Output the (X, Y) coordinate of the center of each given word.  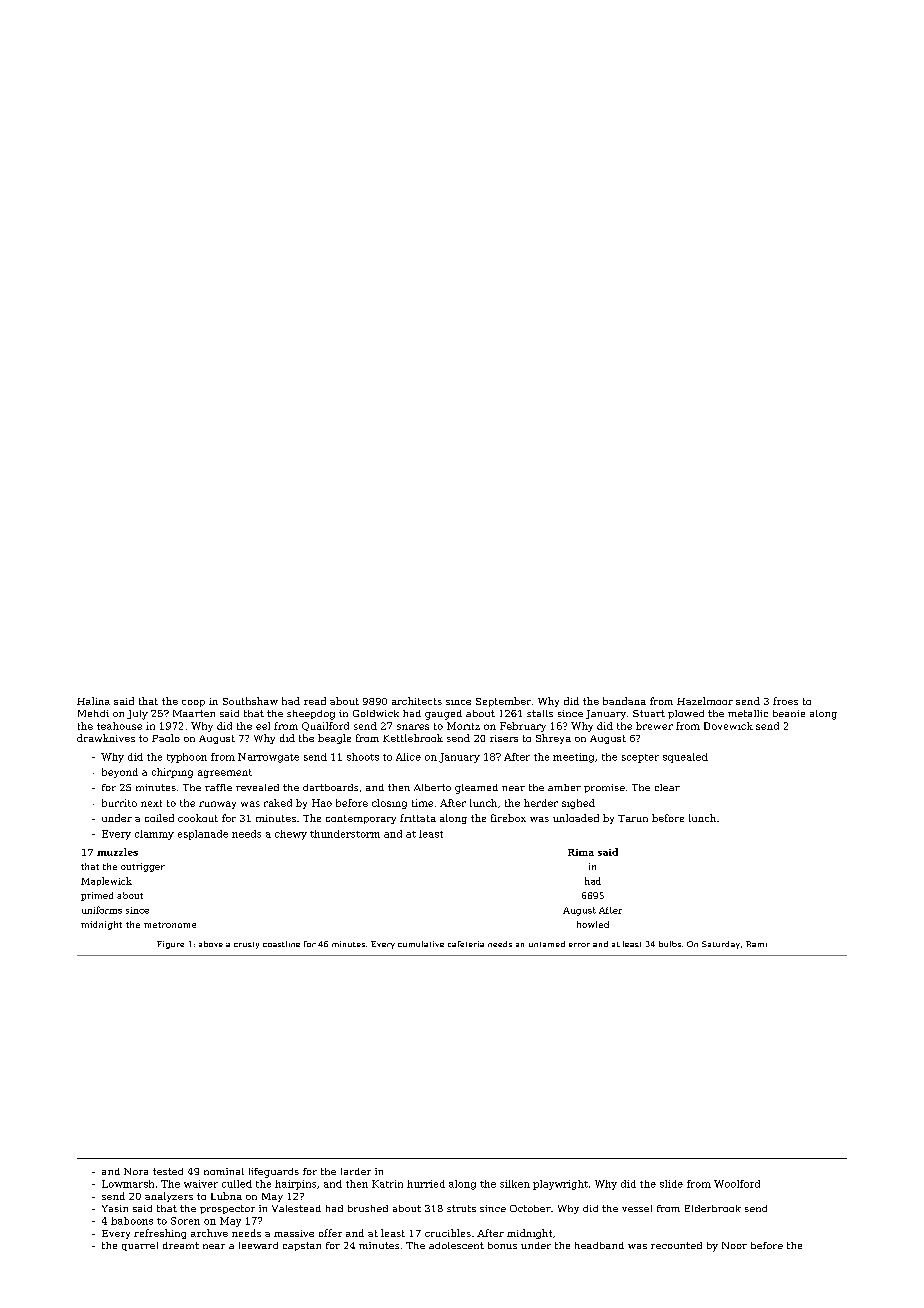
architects (417, 701)
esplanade (203, 835)
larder (356, 1171)
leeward (258, 1245)
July (137, 715)
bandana (624, 701)
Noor (734, 1245)
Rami (756, 944)
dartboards (330, 787)
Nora (136, 1171)
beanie (789, 713)
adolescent (456, 1245)
